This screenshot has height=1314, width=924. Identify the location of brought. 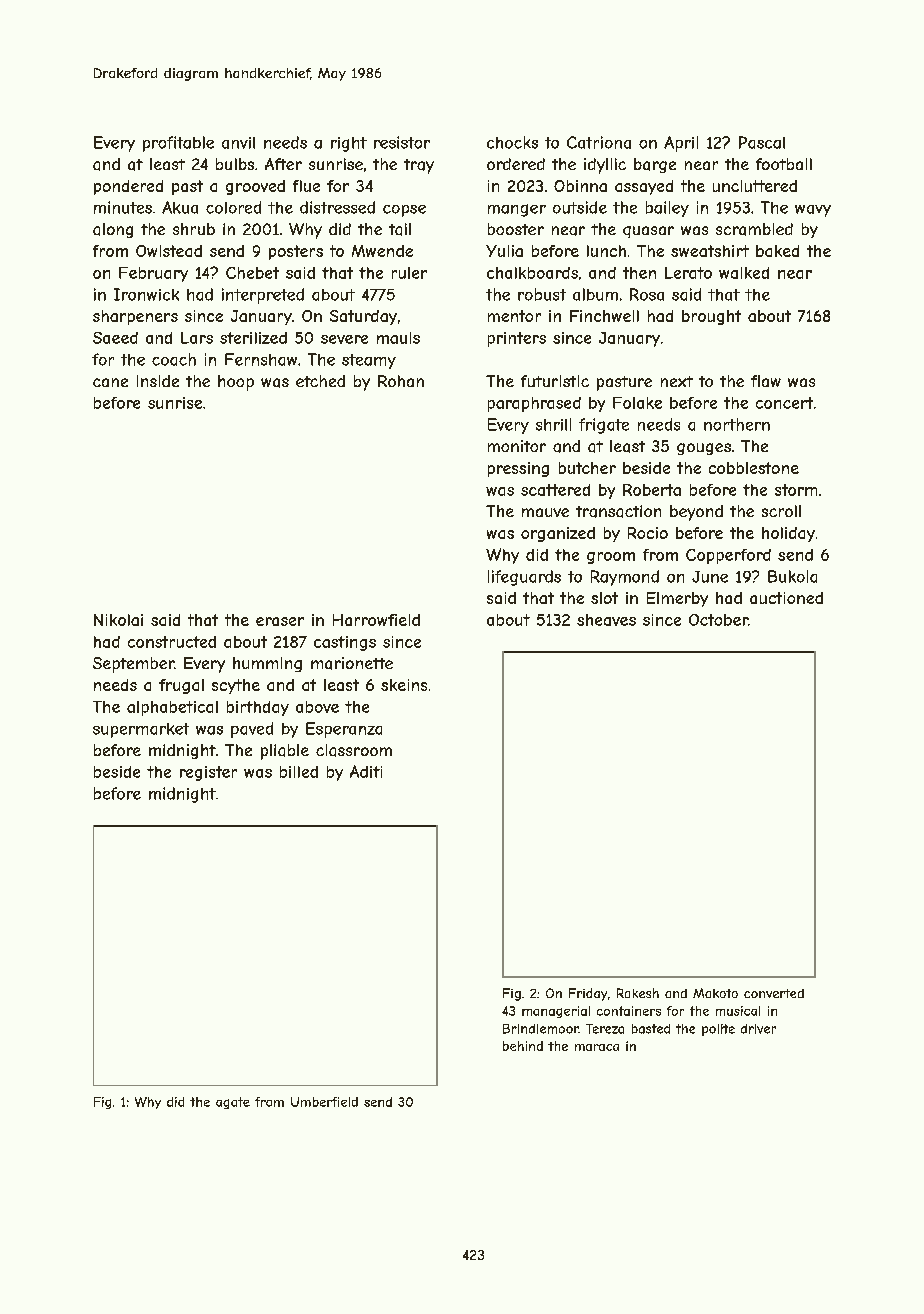
(711, 317).
